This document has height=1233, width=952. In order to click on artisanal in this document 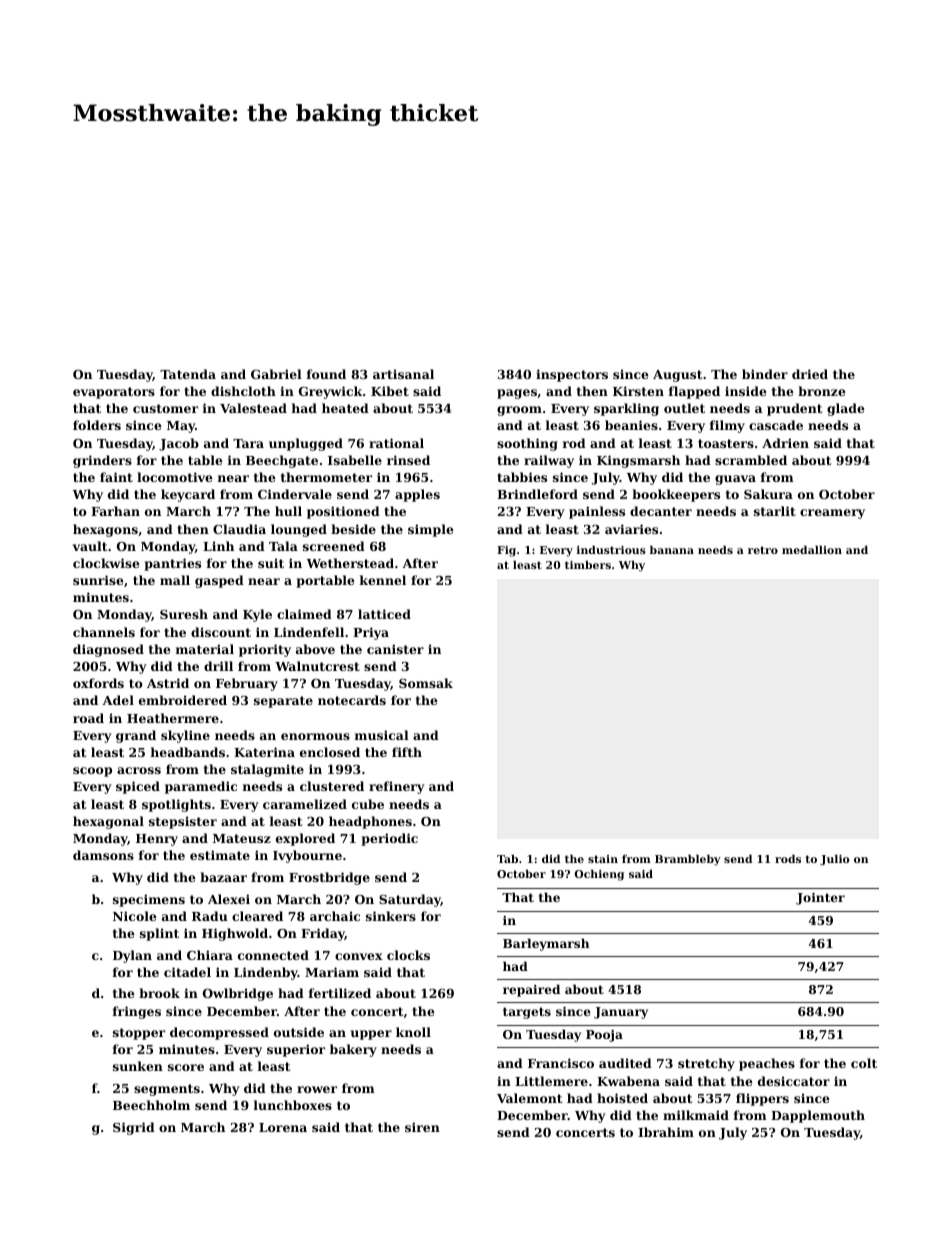, I will do `click(403, 374)`.
